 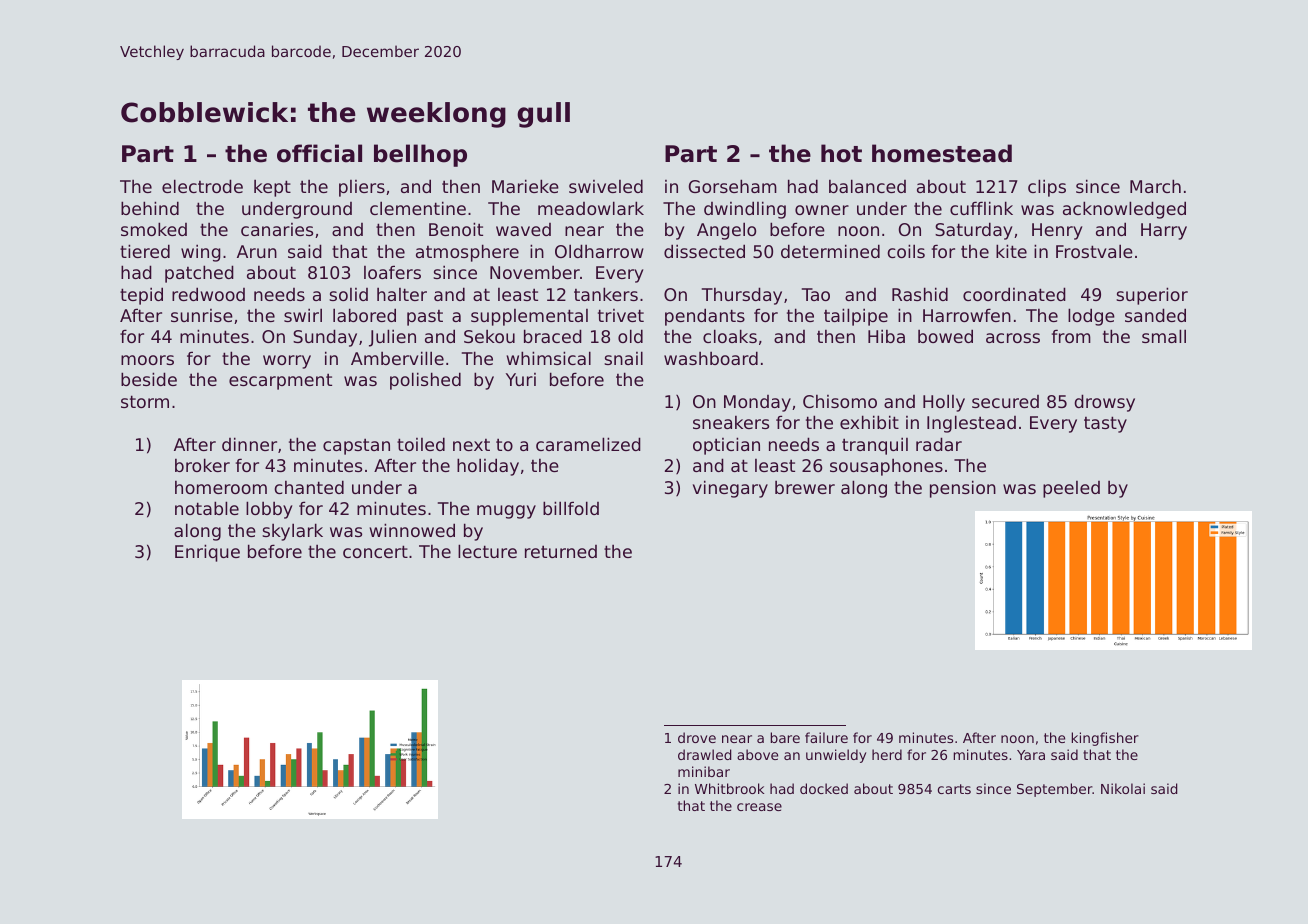 I want to click on pension, so click(x=963, y=489).
